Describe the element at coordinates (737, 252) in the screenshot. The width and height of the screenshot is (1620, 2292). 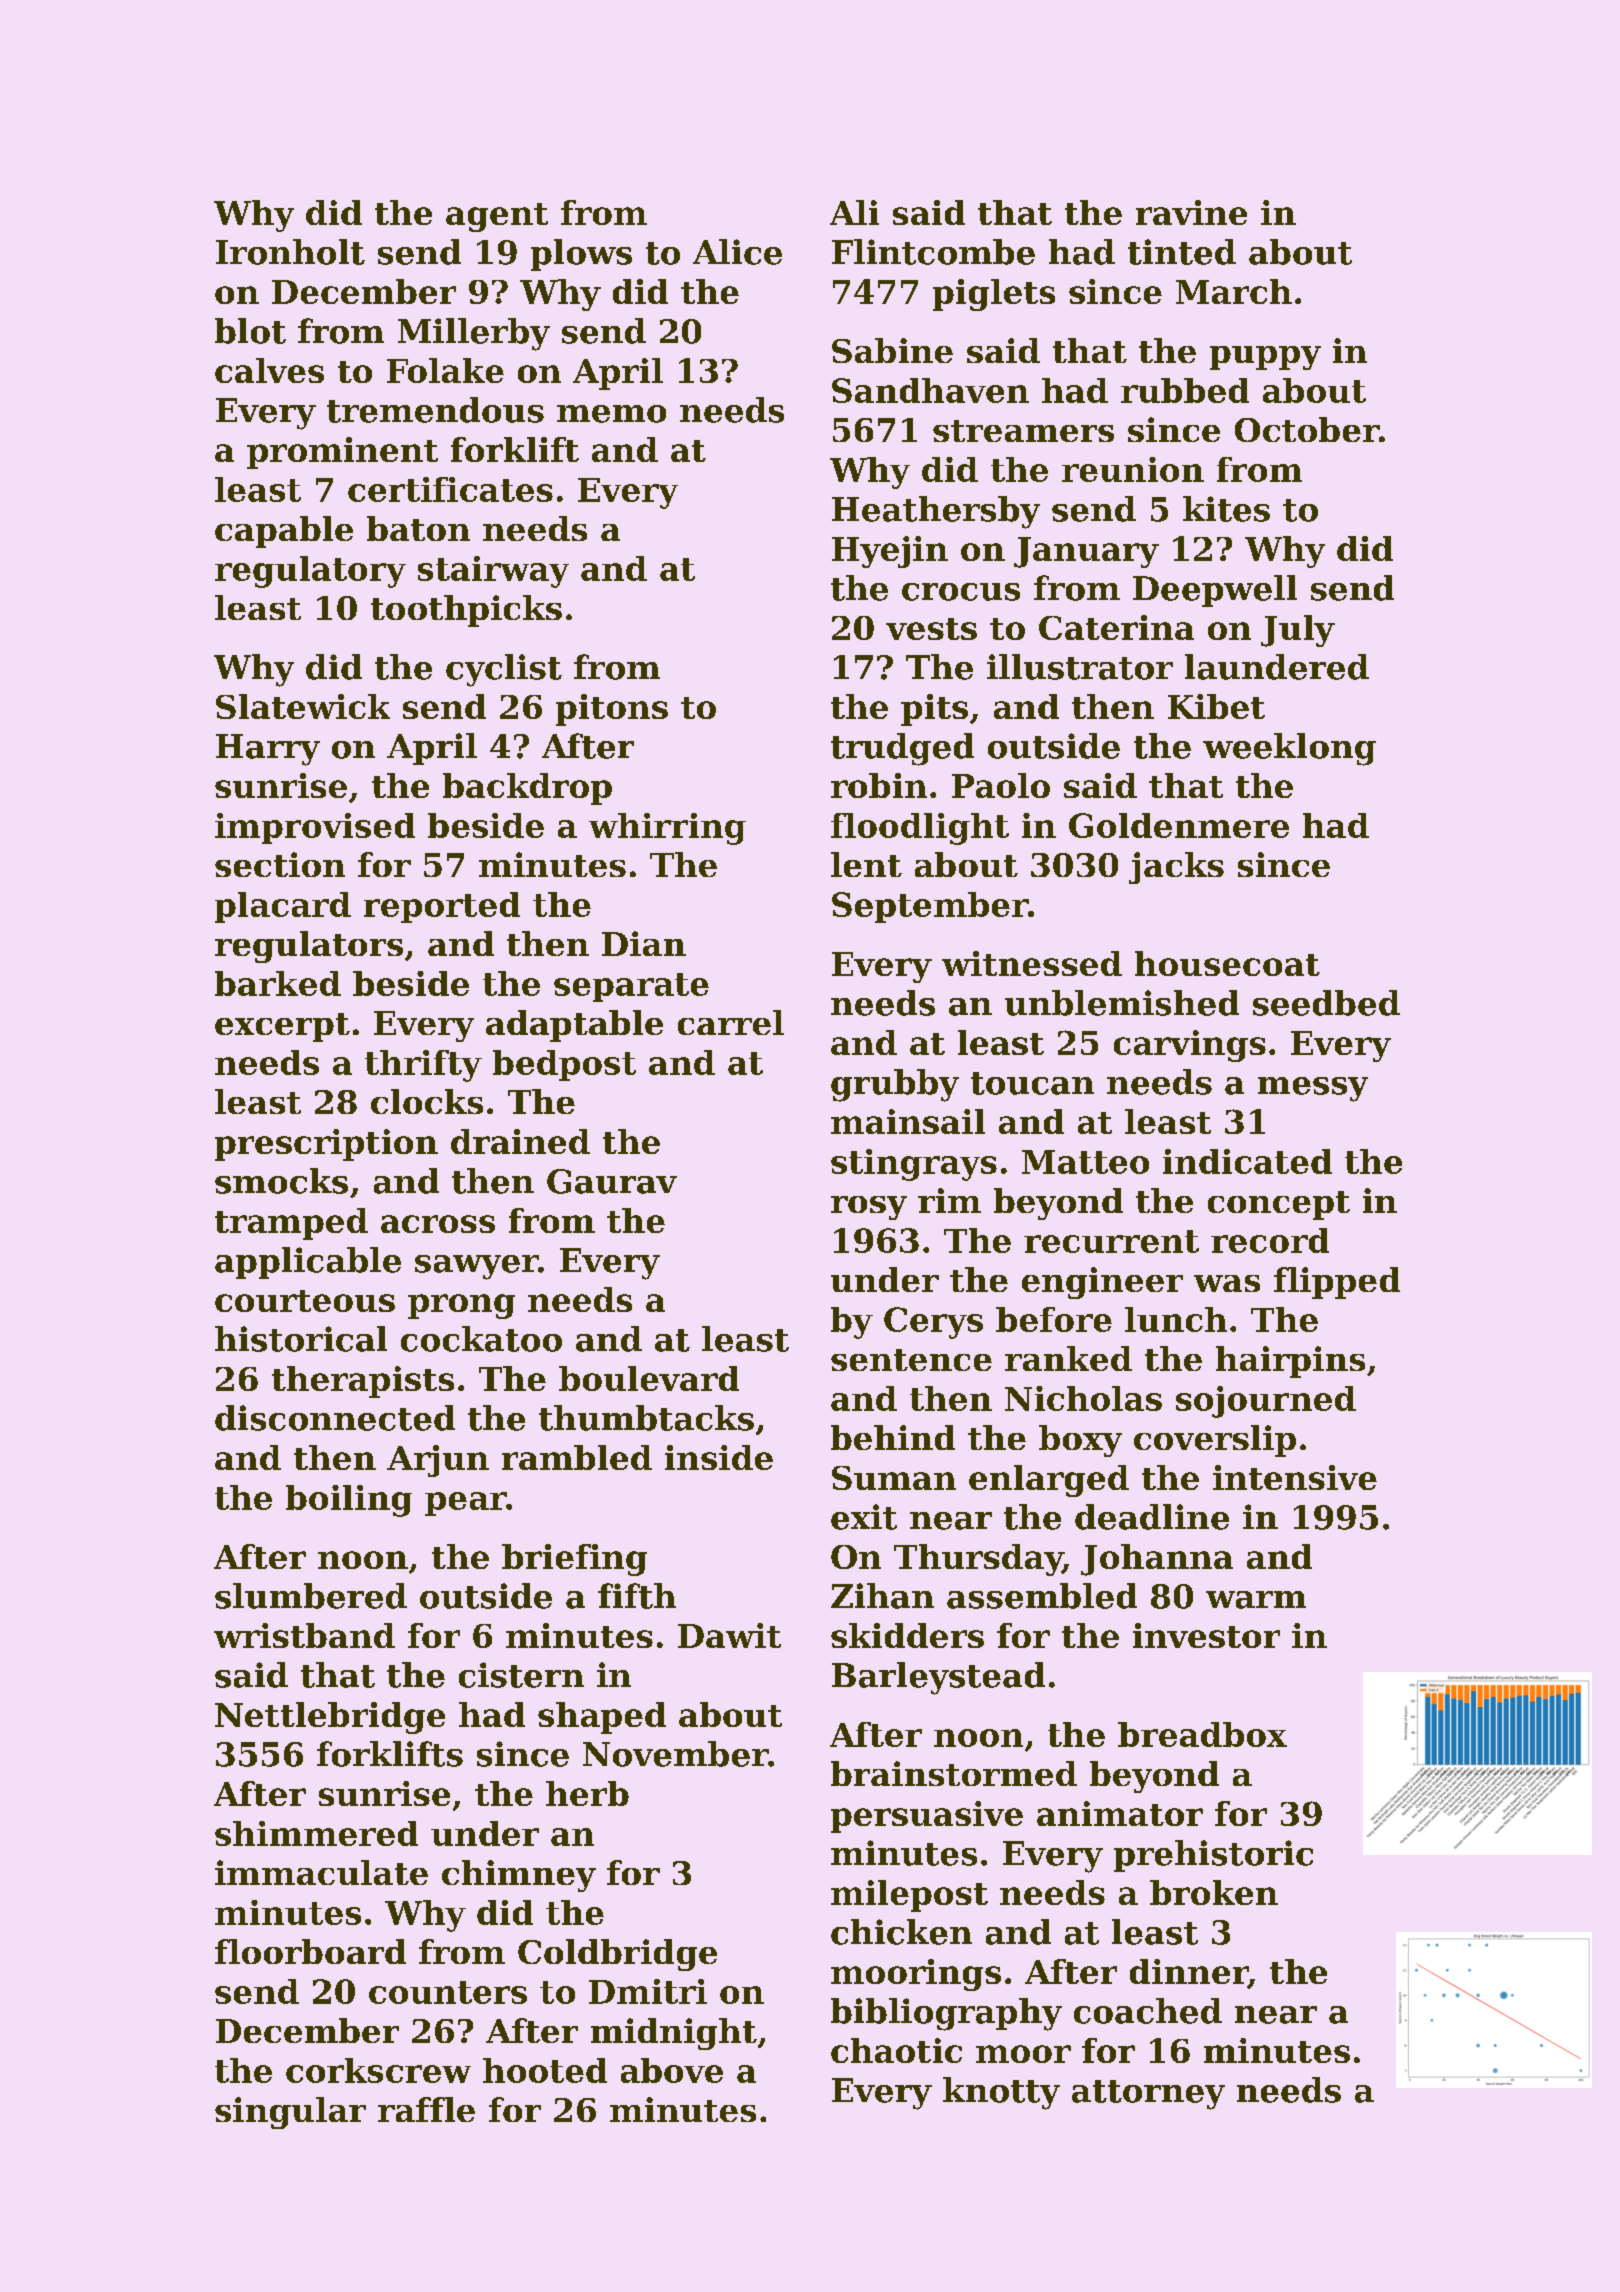
I see `Alice` at that location.
